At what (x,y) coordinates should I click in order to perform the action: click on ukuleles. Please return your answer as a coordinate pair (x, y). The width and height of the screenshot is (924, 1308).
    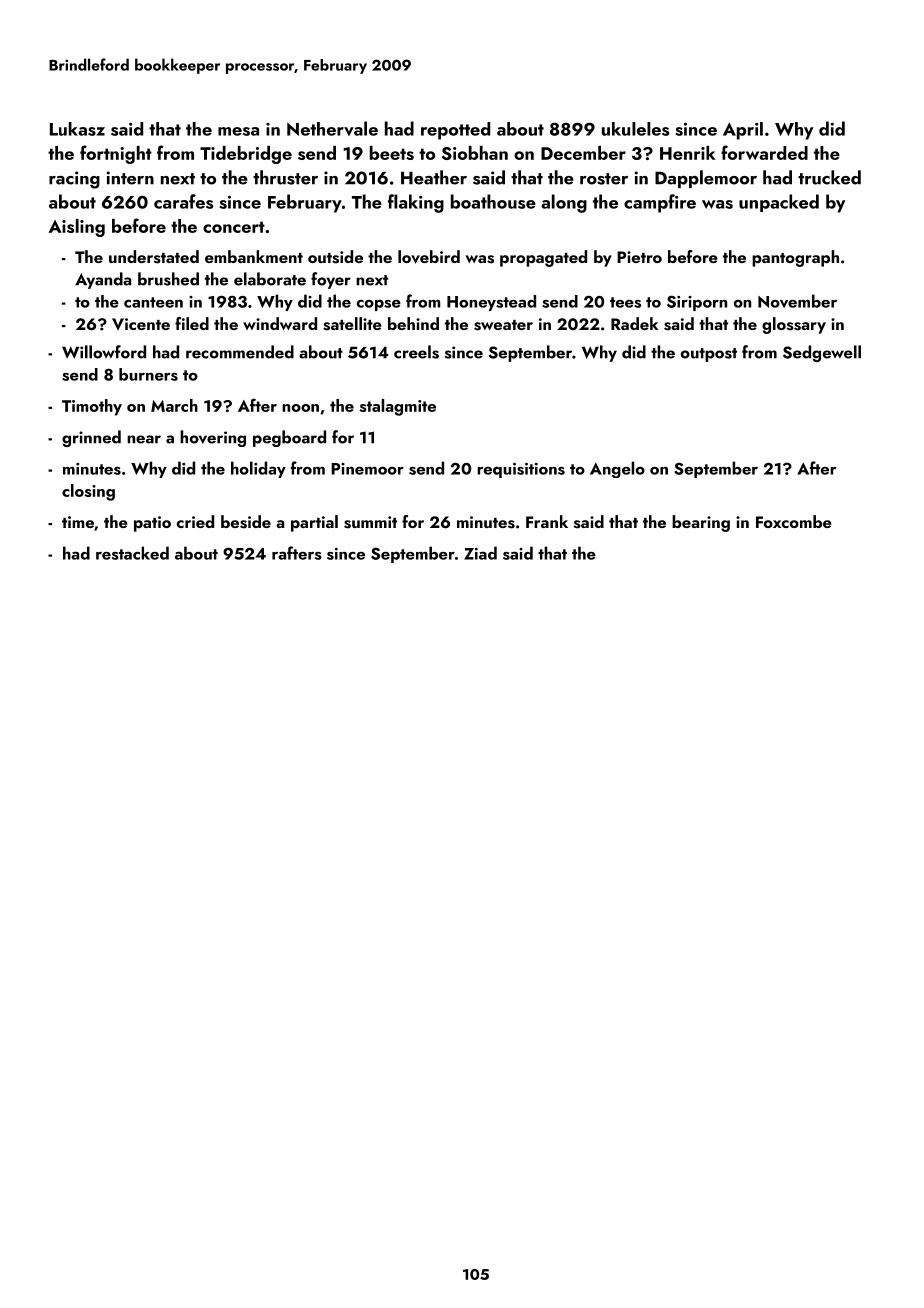
    Looking at the image, I should click on (635, 129).
